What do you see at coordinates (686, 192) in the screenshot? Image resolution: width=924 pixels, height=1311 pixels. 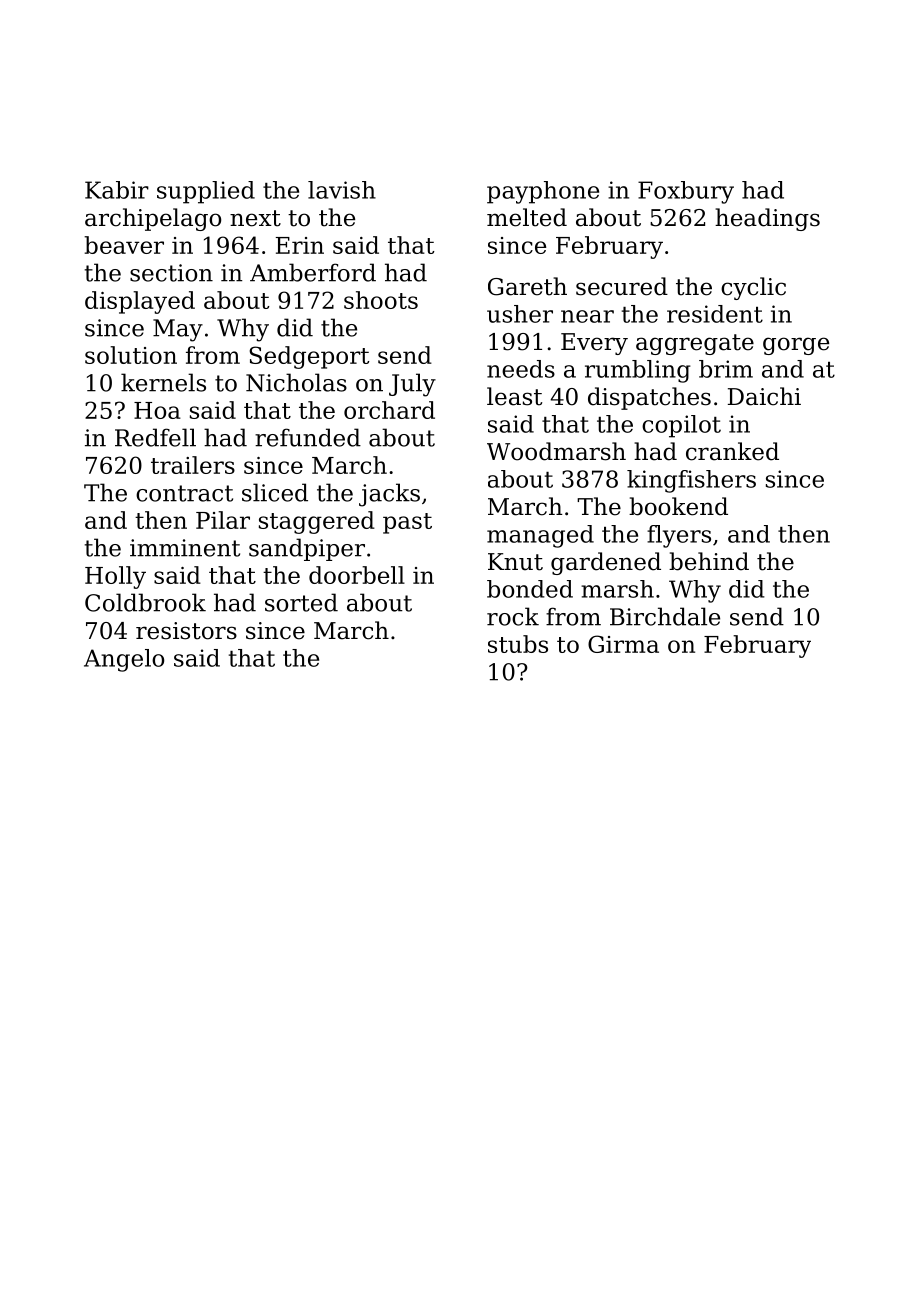 I see `Foxbury` at bounding box center [686, 192].
